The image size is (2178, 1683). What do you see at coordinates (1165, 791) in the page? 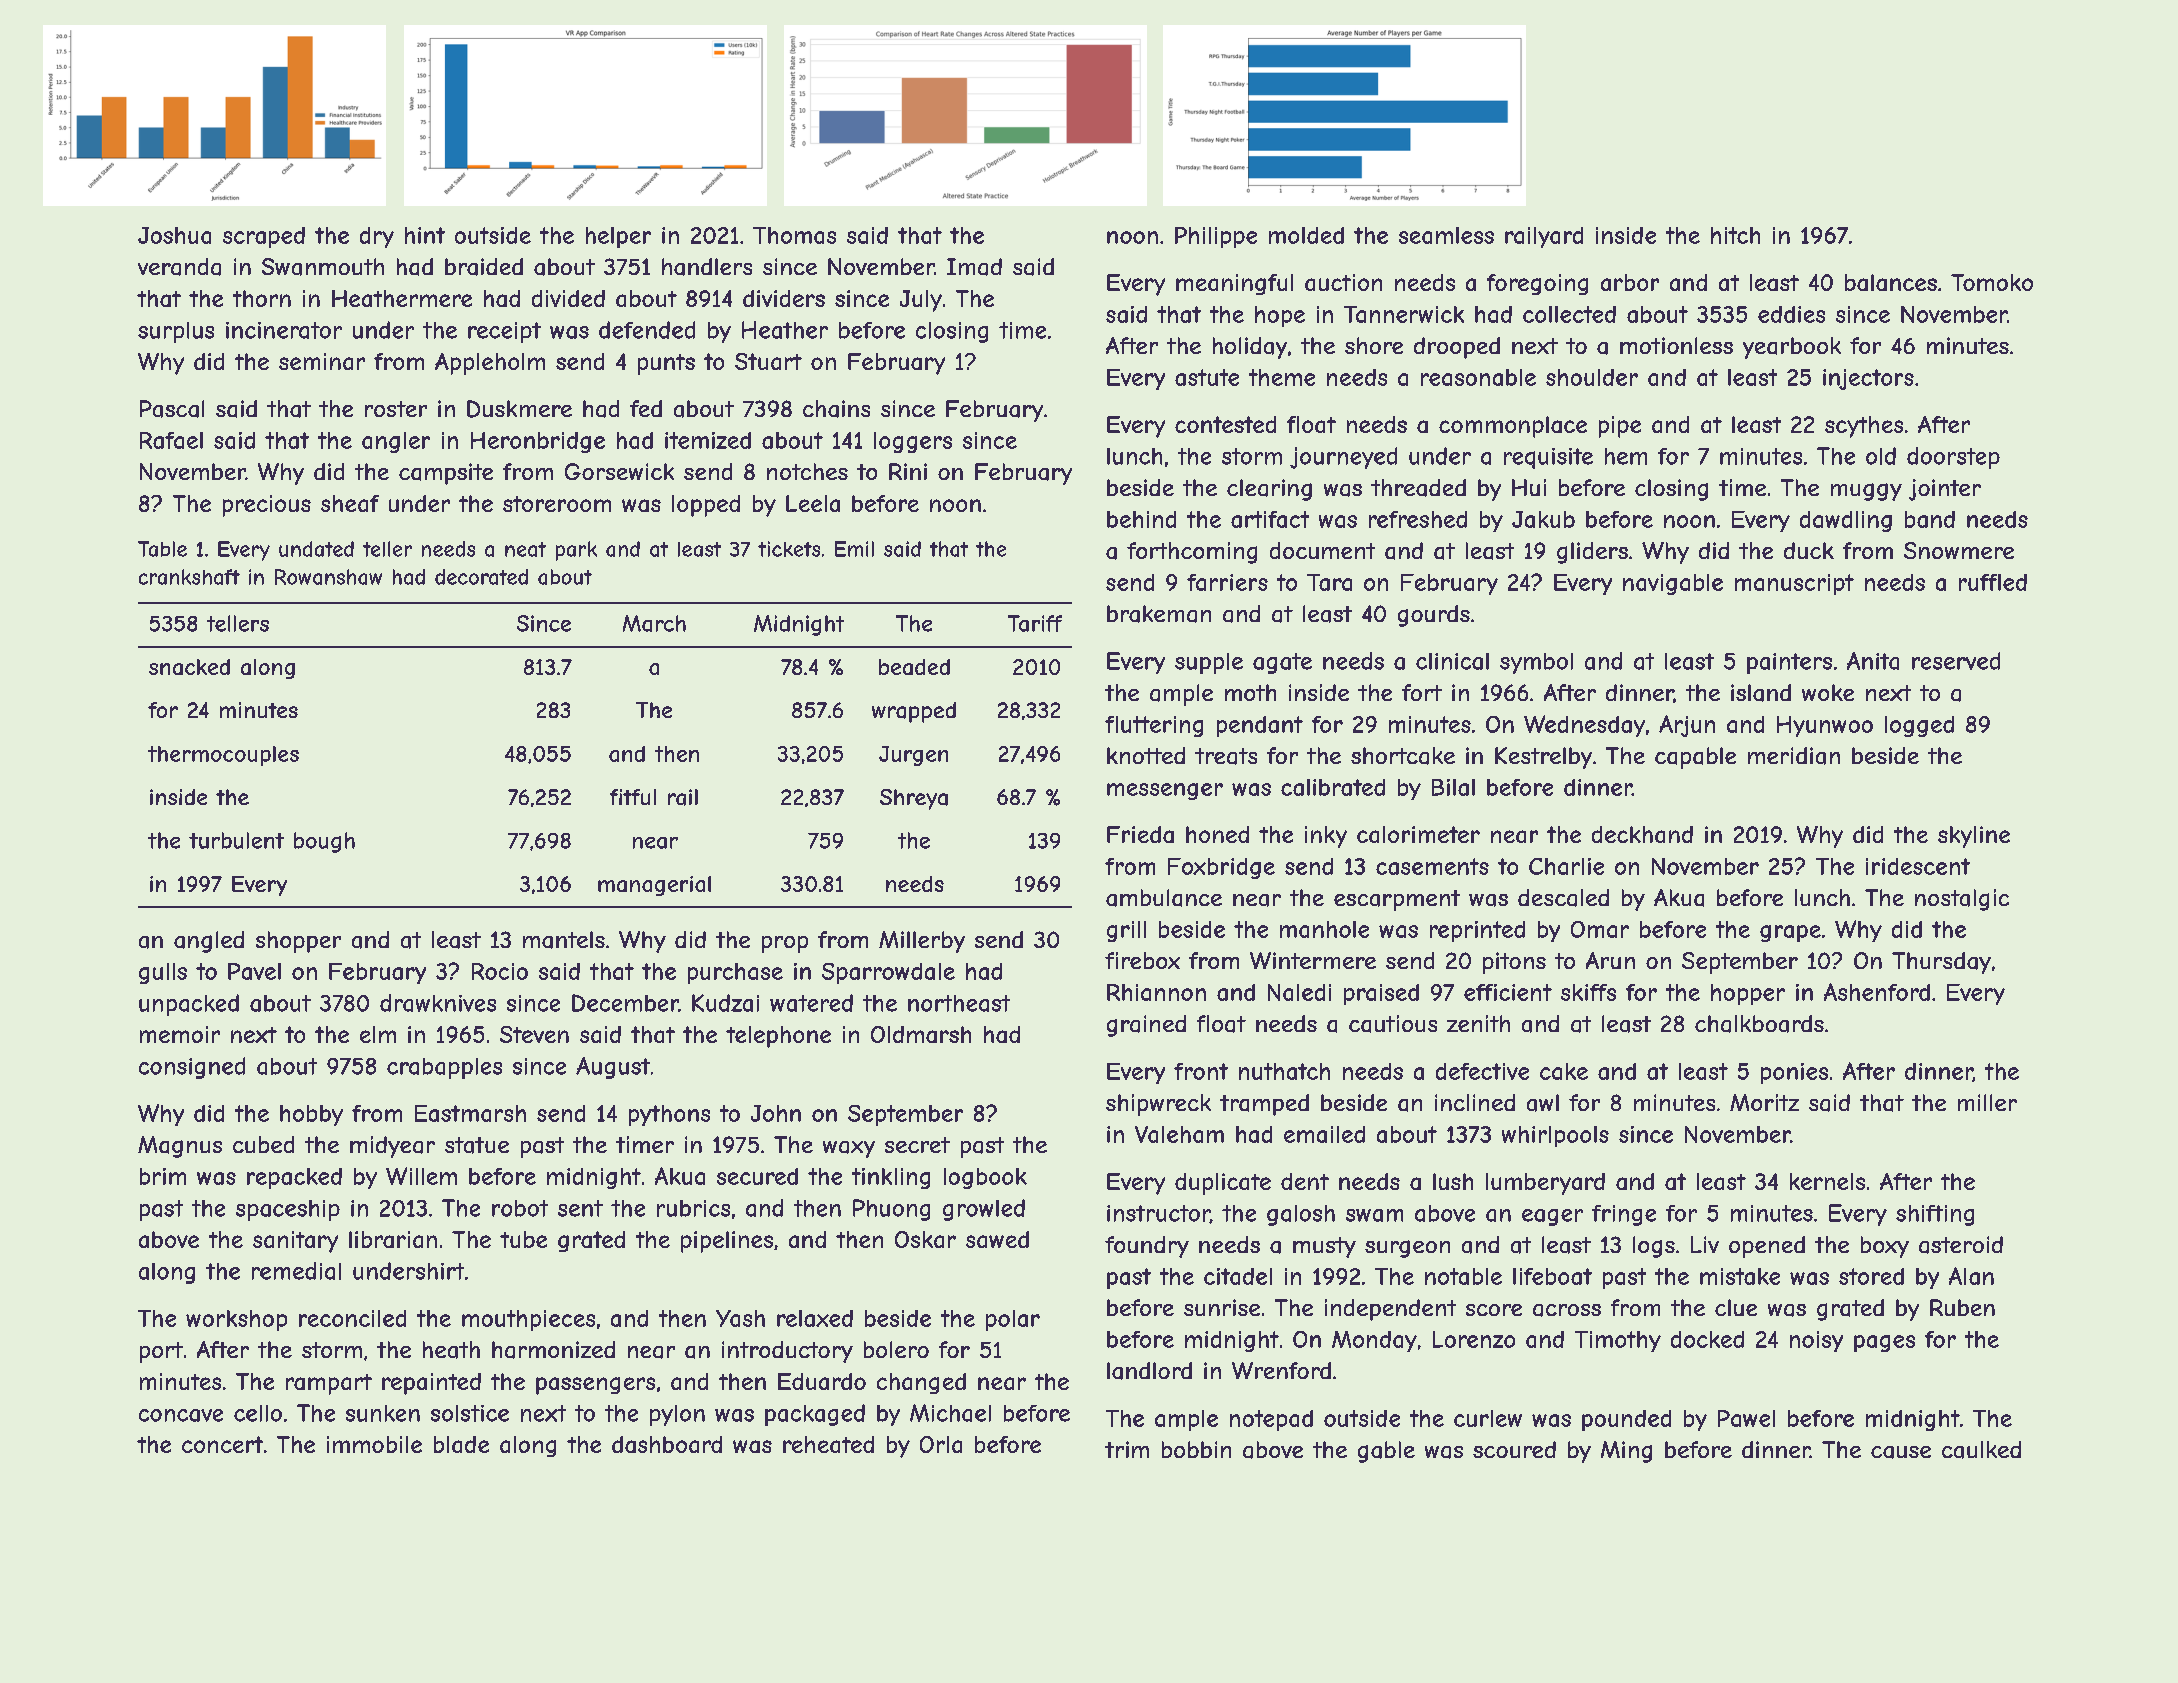
I see `messenger` at bounding box center [1165, 791].
